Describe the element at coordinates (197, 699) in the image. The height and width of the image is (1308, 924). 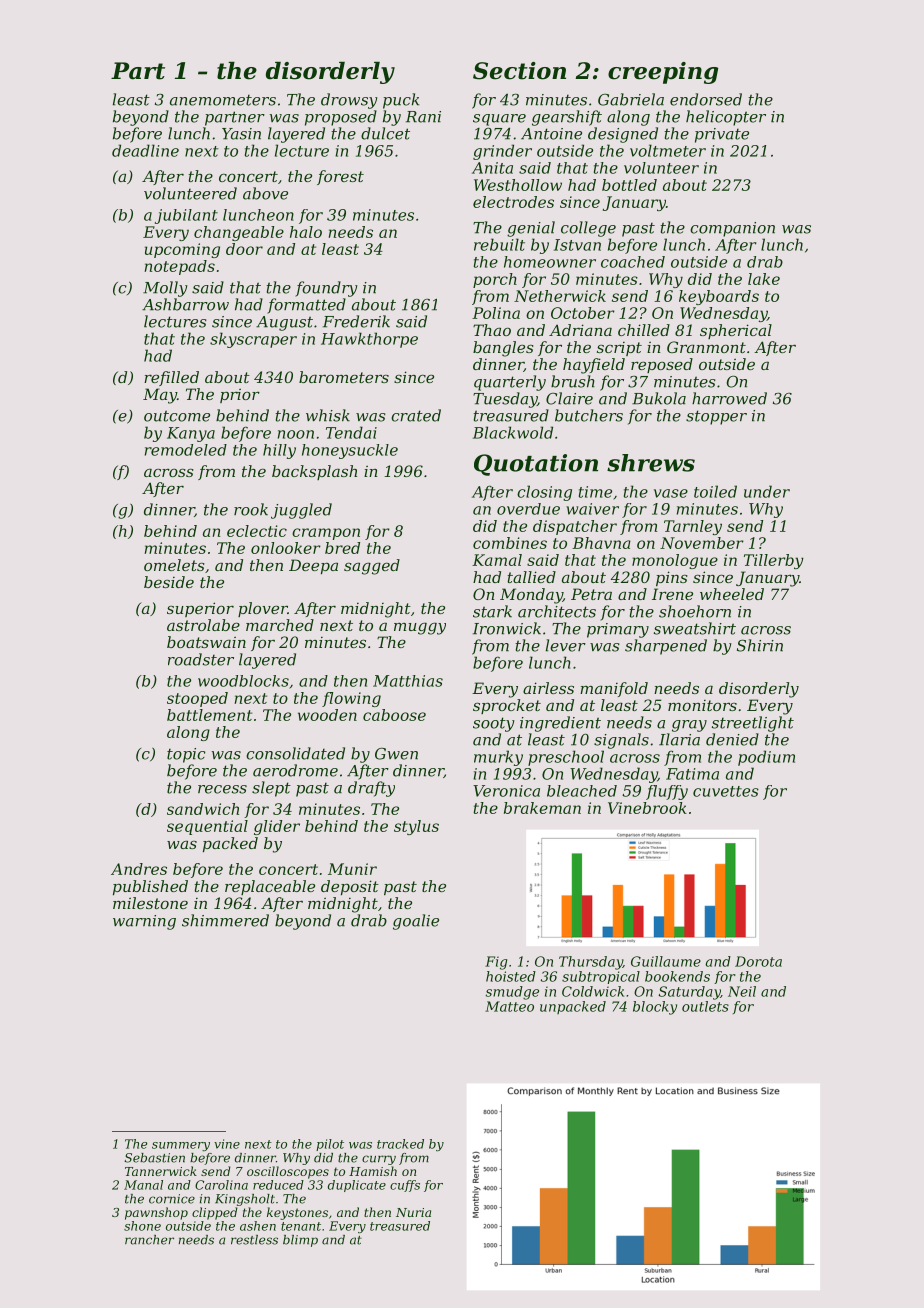
I see `stooped` at that location.
